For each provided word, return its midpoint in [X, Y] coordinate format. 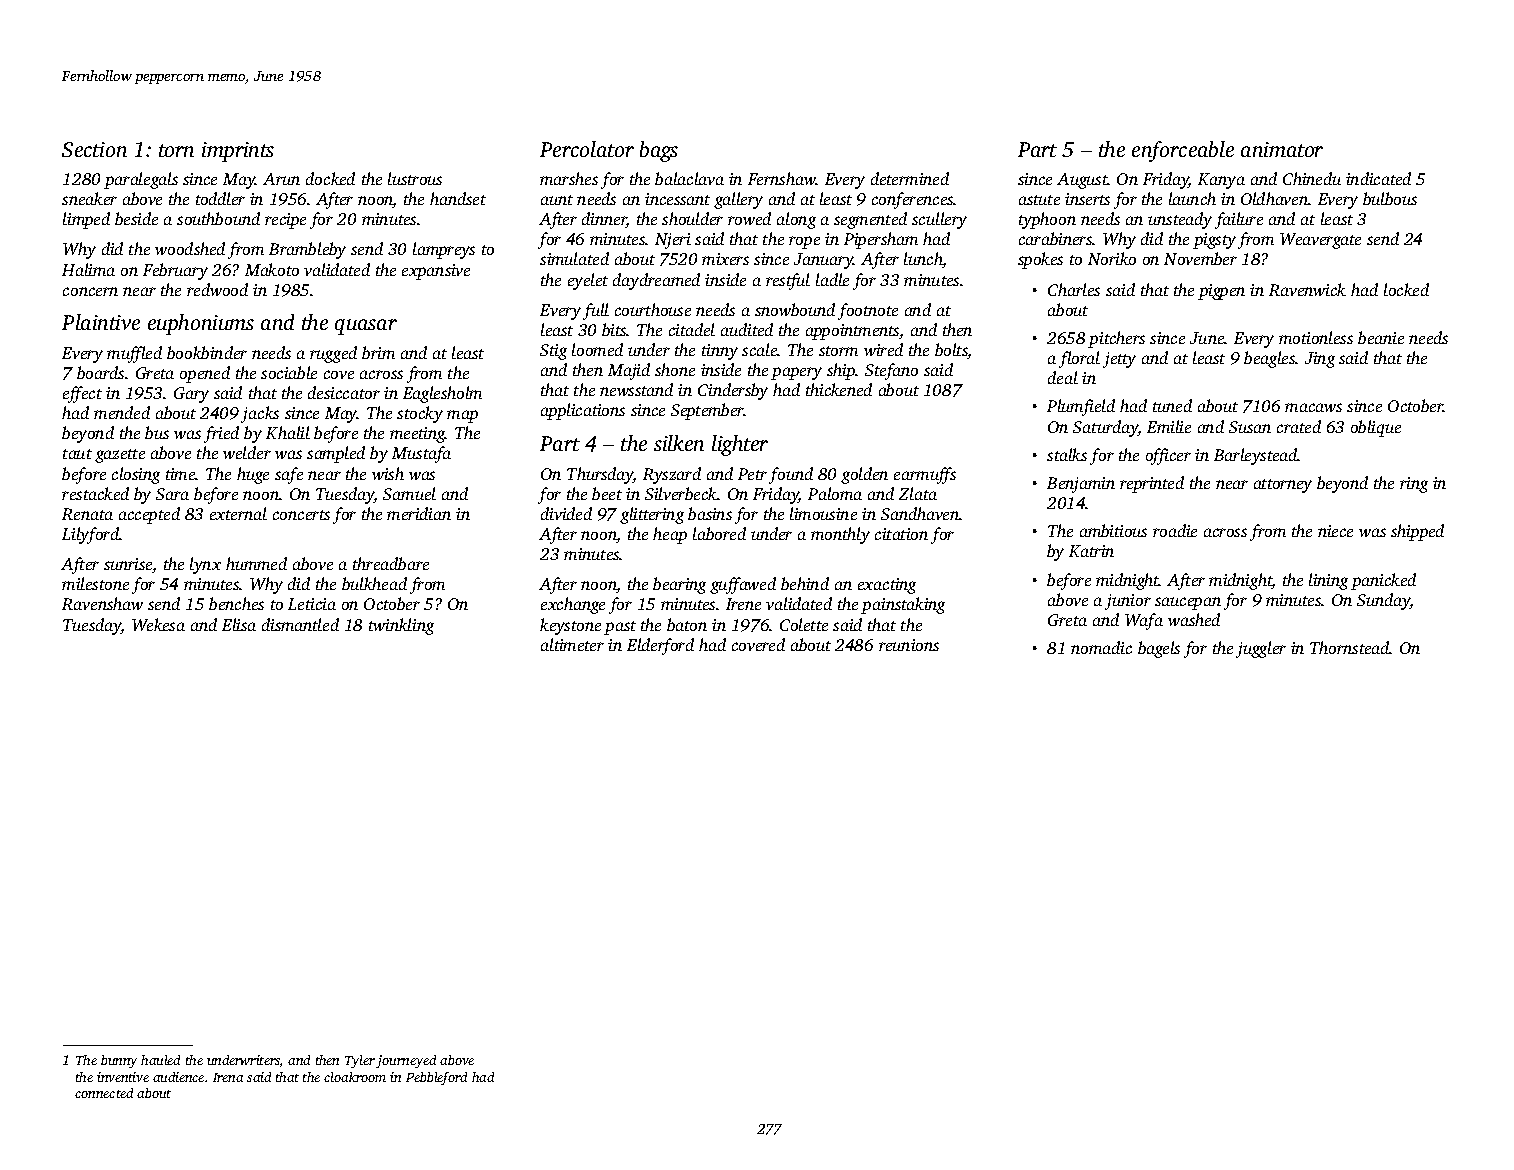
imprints [238, 152]
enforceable [1183, 151]
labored [719, 533]
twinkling [401, 626]
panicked [1383, 581]
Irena [228, 1077]
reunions [909, 645]
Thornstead [1350, 647]
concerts [301, 515]
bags [659, 151]
